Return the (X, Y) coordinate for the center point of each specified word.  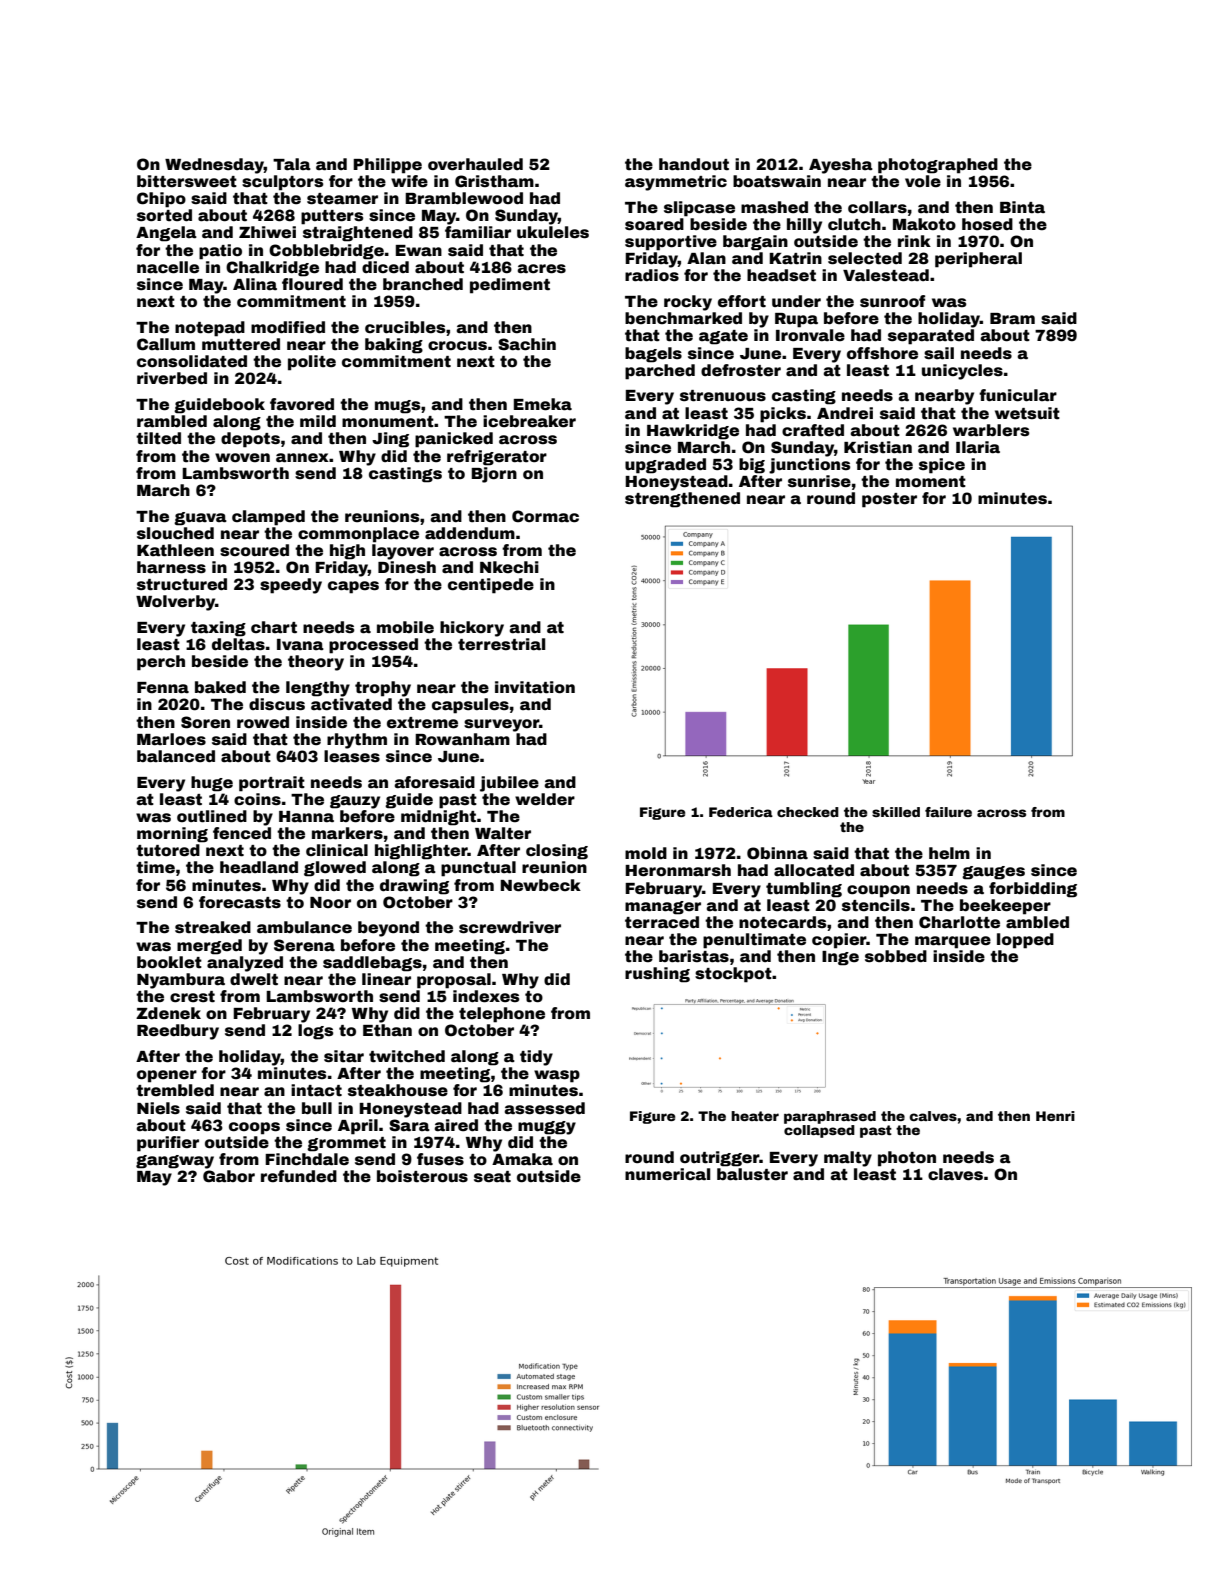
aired (456, 1125)
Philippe (387, 166)
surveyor (501, 725)
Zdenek (168, 1013)
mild (318, 421)
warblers (991, 430)
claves (955, 1174)
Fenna (163, 688)
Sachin (527, 344)
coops (254, 1128)
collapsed (819, 1131)
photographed (938, 166)
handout (694, 164)
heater (755, 1116)
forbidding (1033, 890)
